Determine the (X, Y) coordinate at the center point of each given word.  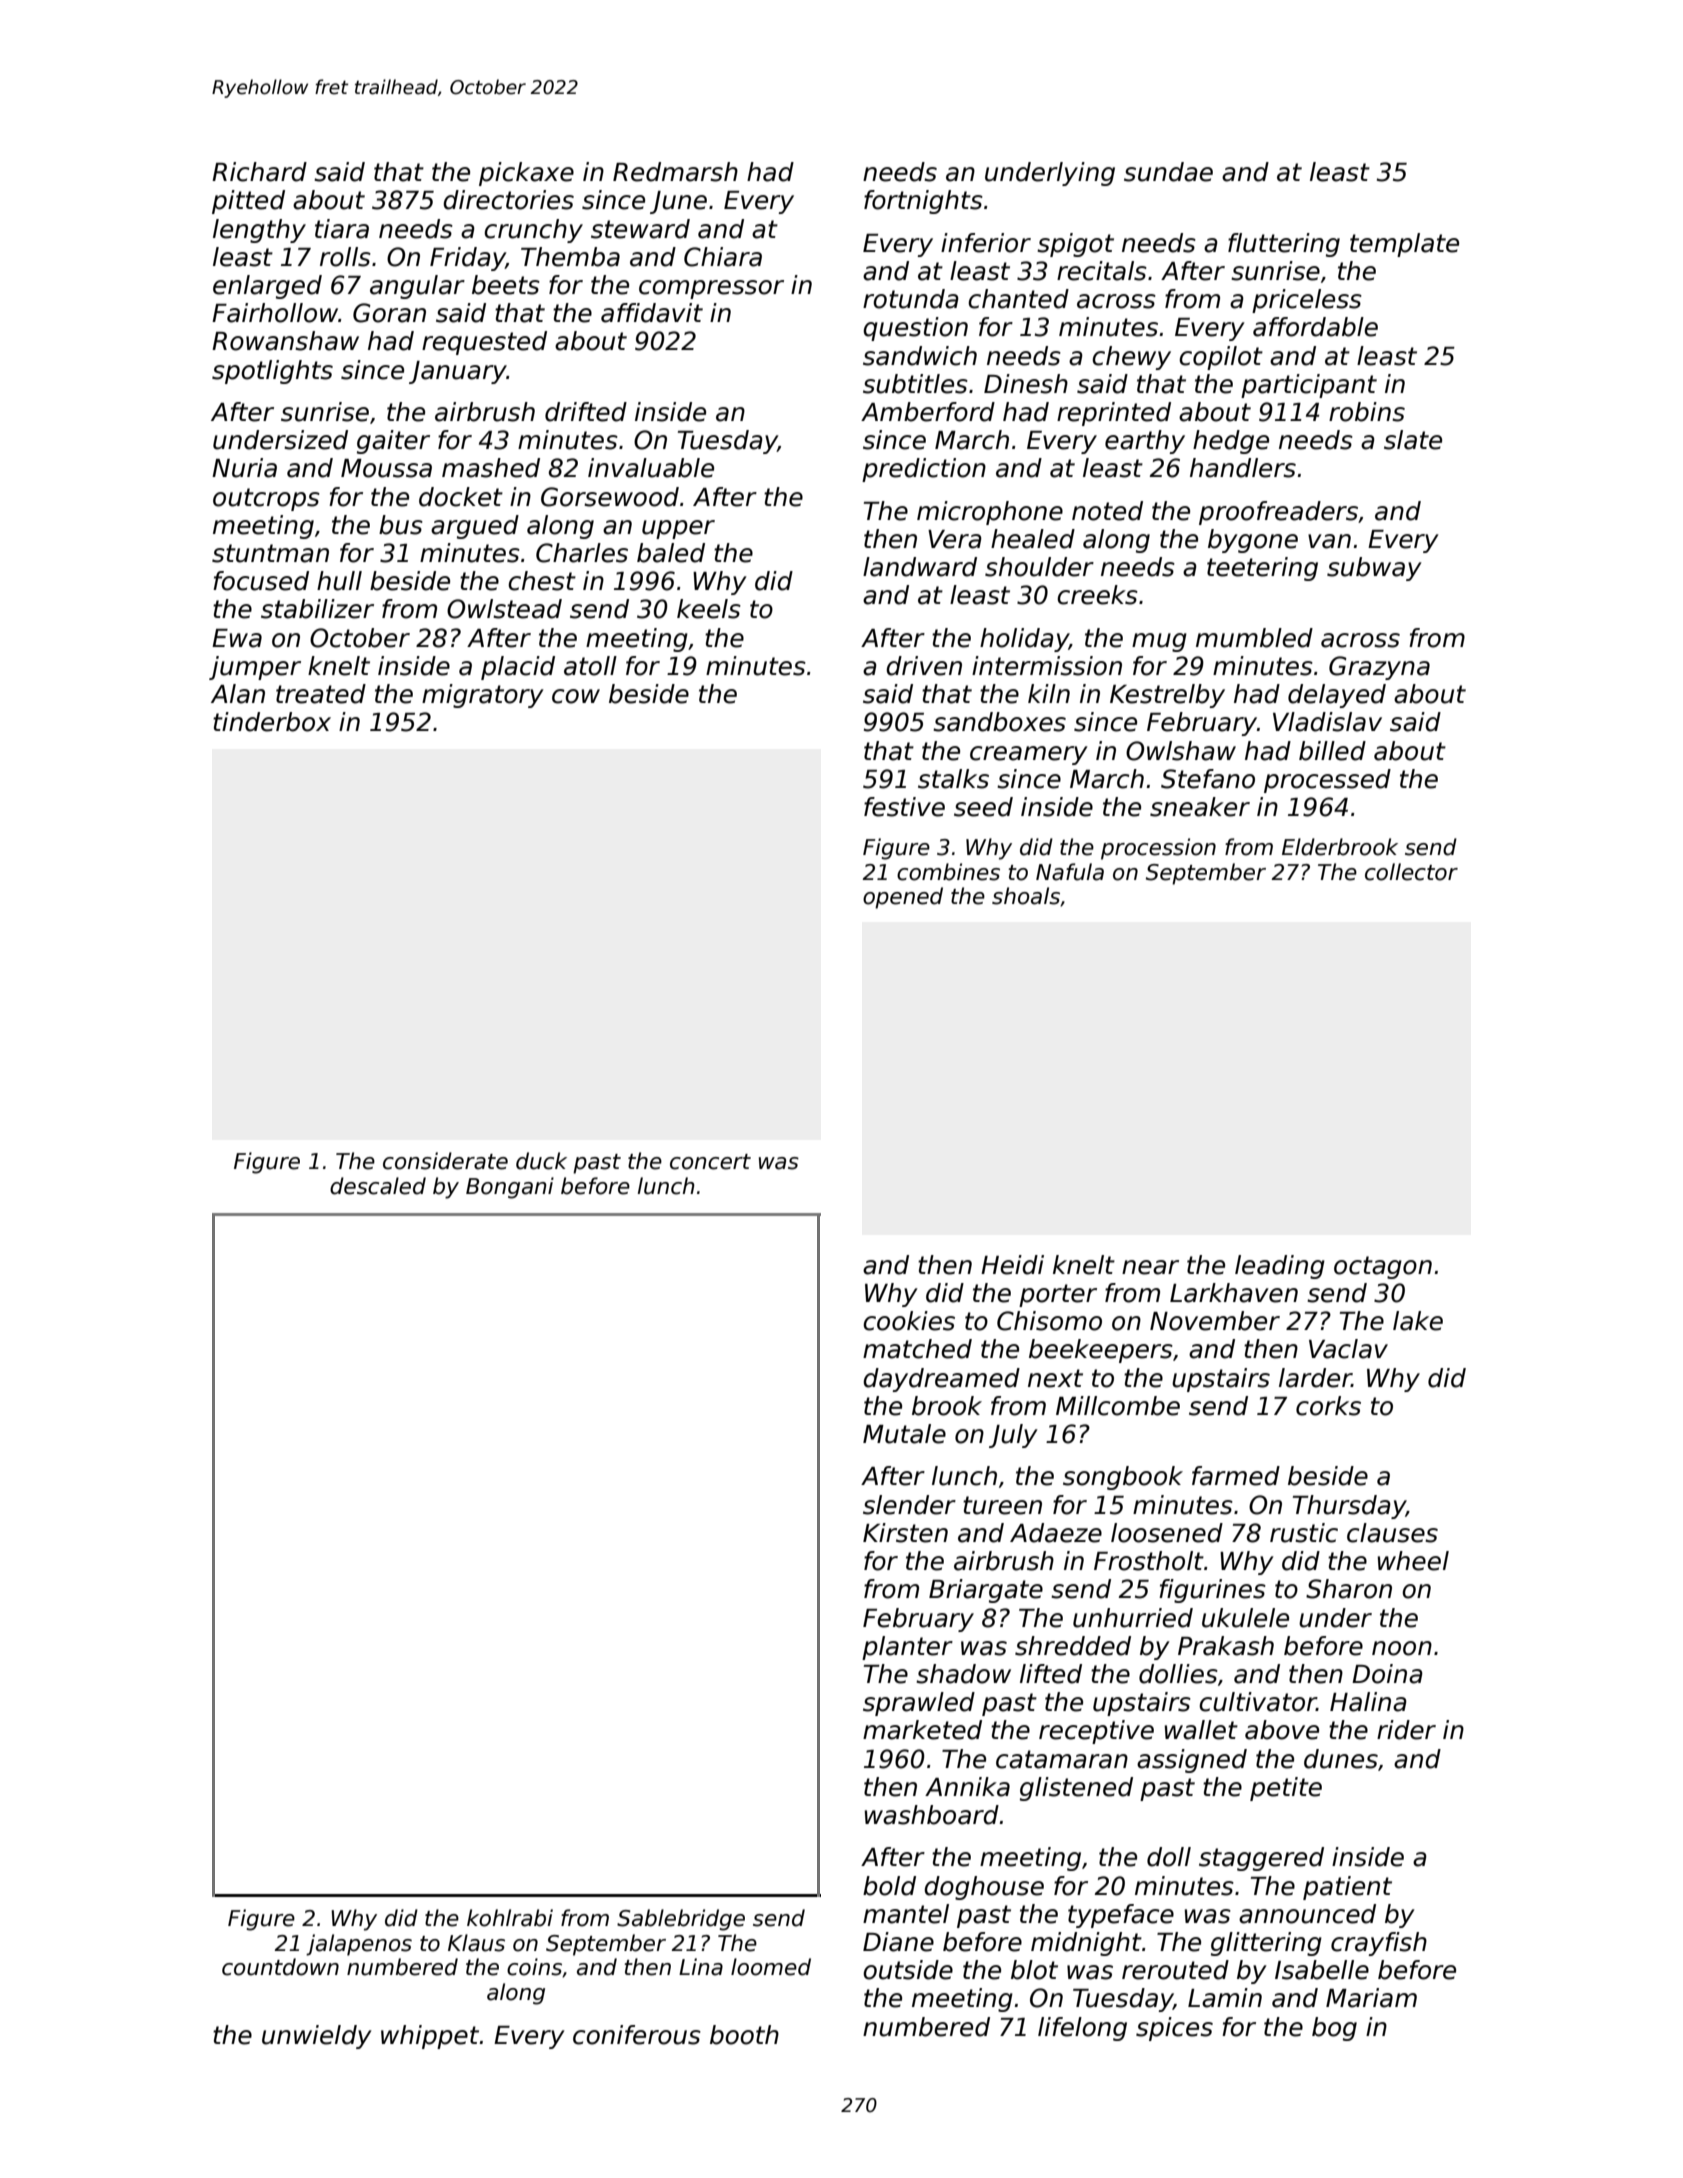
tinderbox (272, 722)
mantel (906, 1914)
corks (1328, 1406)
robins (1367, 412)
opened (903, 898)
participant (1309, 386)
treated (321, 694)
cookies (909, 1321)
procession (1158, 849)
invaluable (651, 468)
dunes (1341, 1759)
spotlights (272, 372)
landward (920, 567)
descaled (378, 1186)
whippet (430, 2037)
